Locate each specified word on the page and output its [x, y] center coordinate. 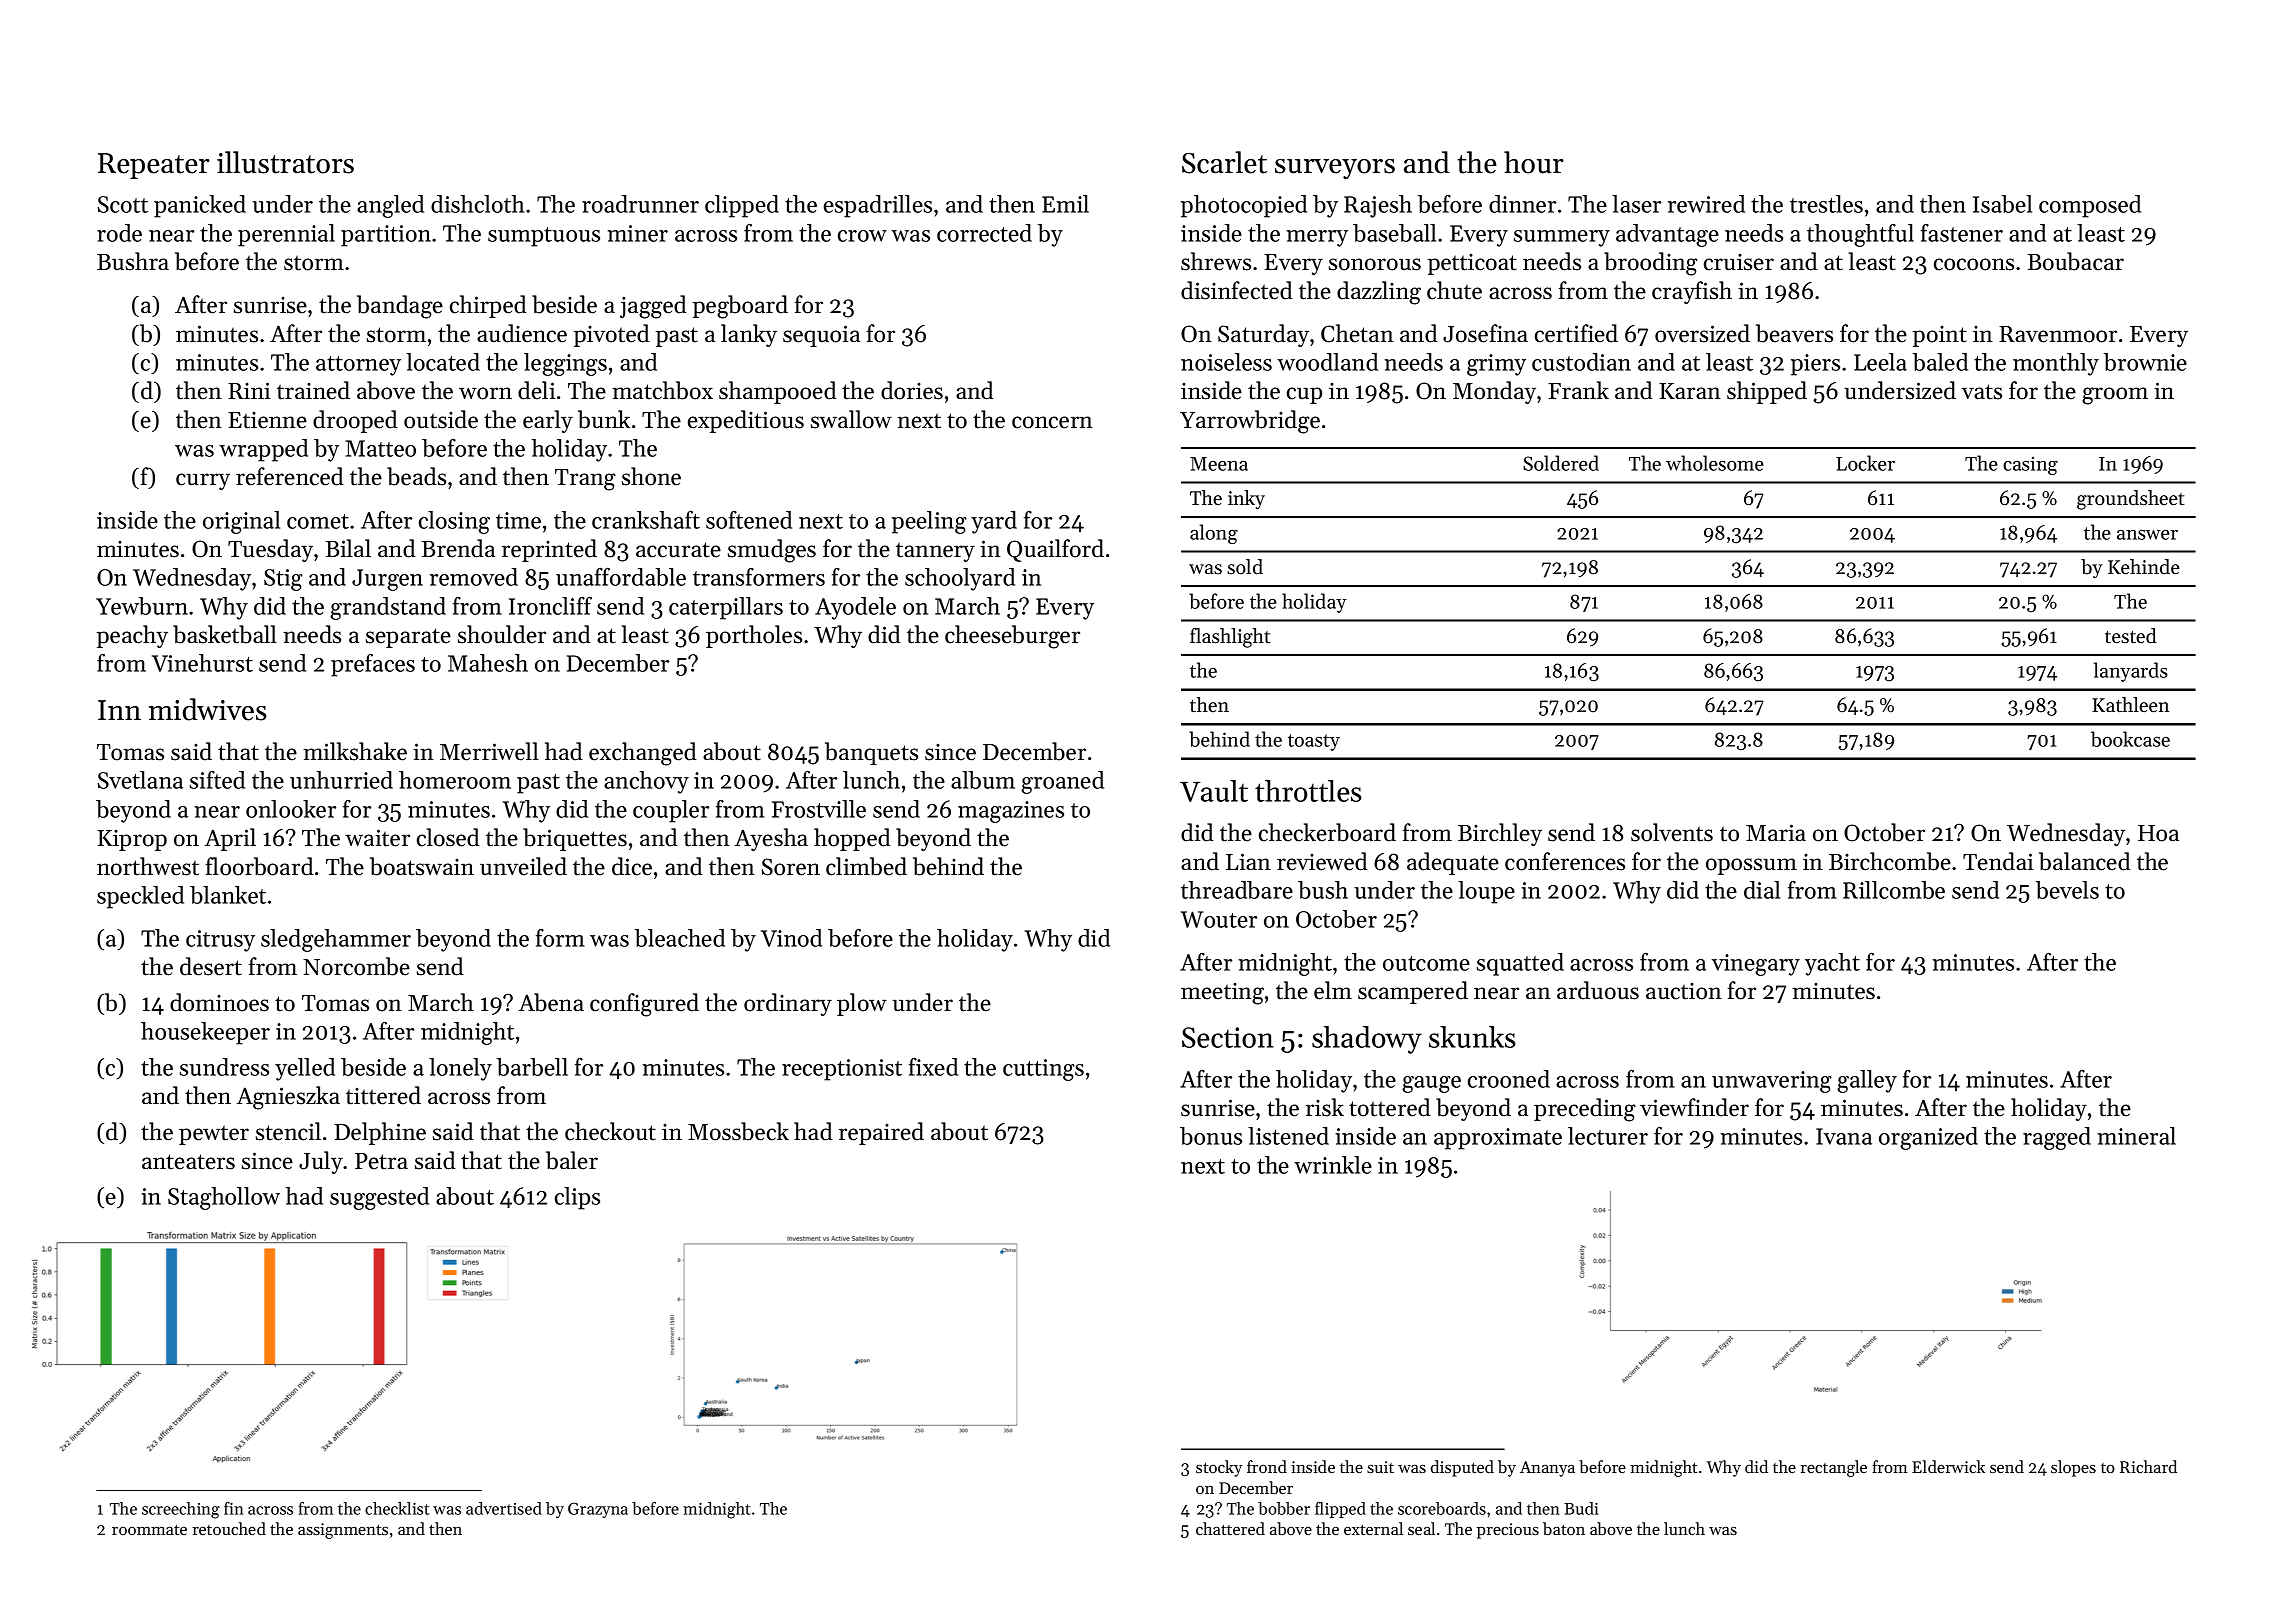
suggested [379, 1198]
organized [1928, 1138]
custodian [1581, 362]
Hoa [2158, 833]
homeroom [455, 780]
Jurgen [387, 580]
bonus [1211, 1136]
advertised [504, 1508]
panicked [200, 206]
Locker [1865, 463]
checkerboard [1327, 832]
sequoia [821, 336]
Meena [1219, 464]
